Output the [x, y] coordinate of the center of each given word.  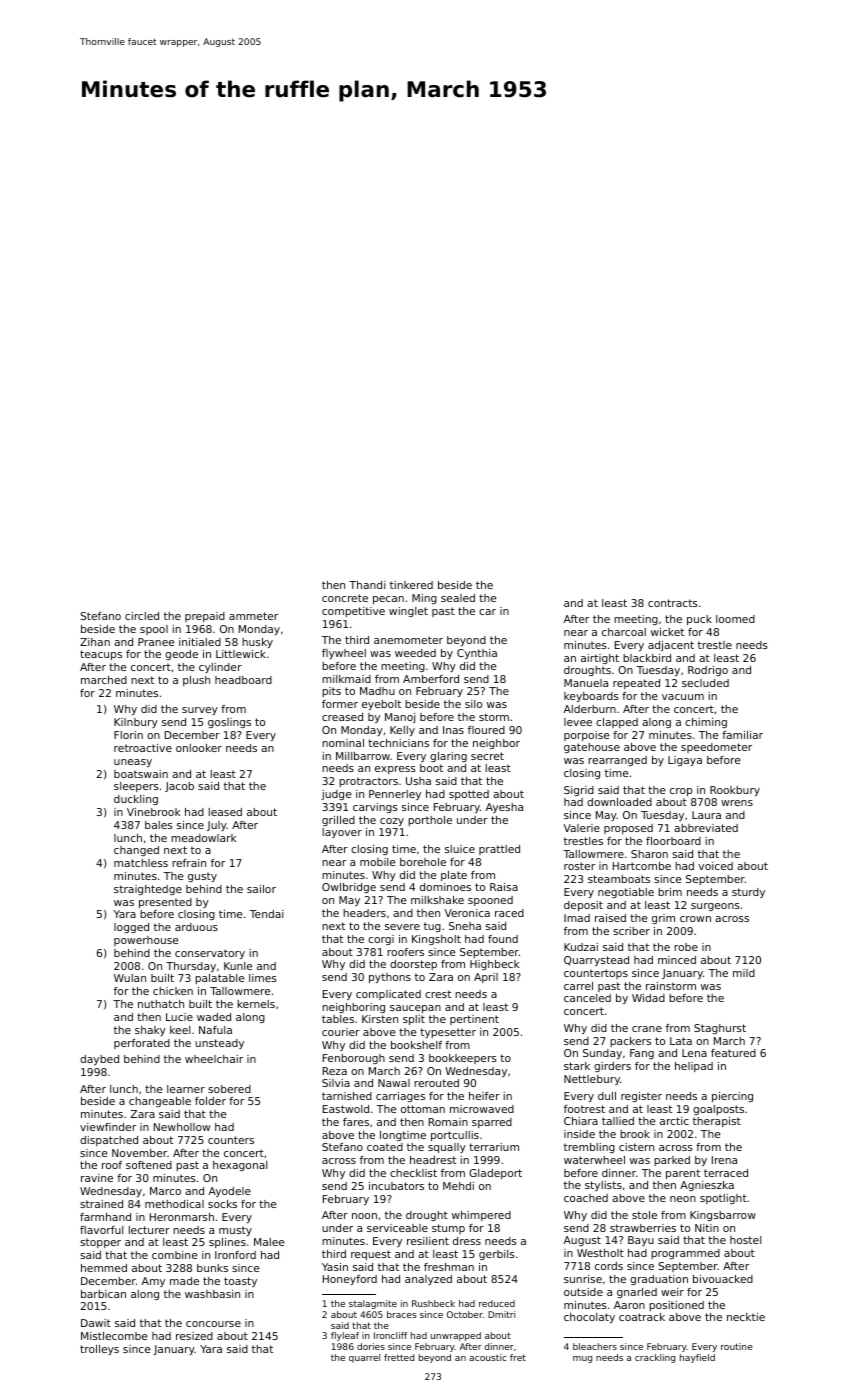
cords [609, 1266]
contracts [673, 603]
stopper [100, 1243]
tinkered [411, 585]
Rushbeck [433, 1303]
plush [196, 681]
